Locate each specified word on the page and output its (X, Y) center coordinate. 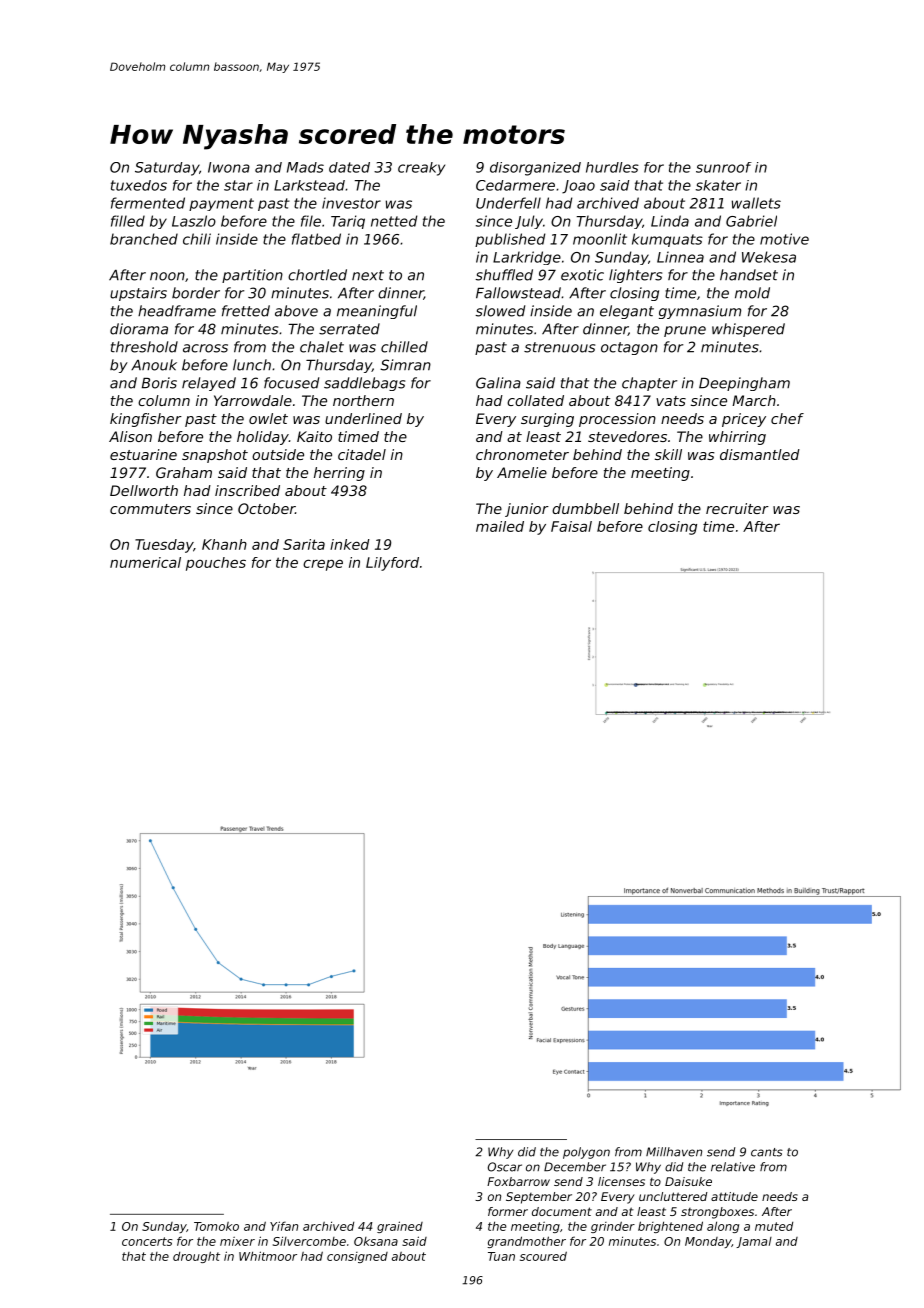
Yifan (284, 1226)
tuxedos (139, 185)
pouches (216, 564)
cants (767, 1152)
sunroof (724, 167)
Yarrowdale (253, 400)
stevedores (627, 436)
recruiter (737, 508)
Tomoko (216, 1226)
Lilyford (392, 564)
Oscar (505, 1167)
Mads (305, 167)
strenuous (559, 347)
